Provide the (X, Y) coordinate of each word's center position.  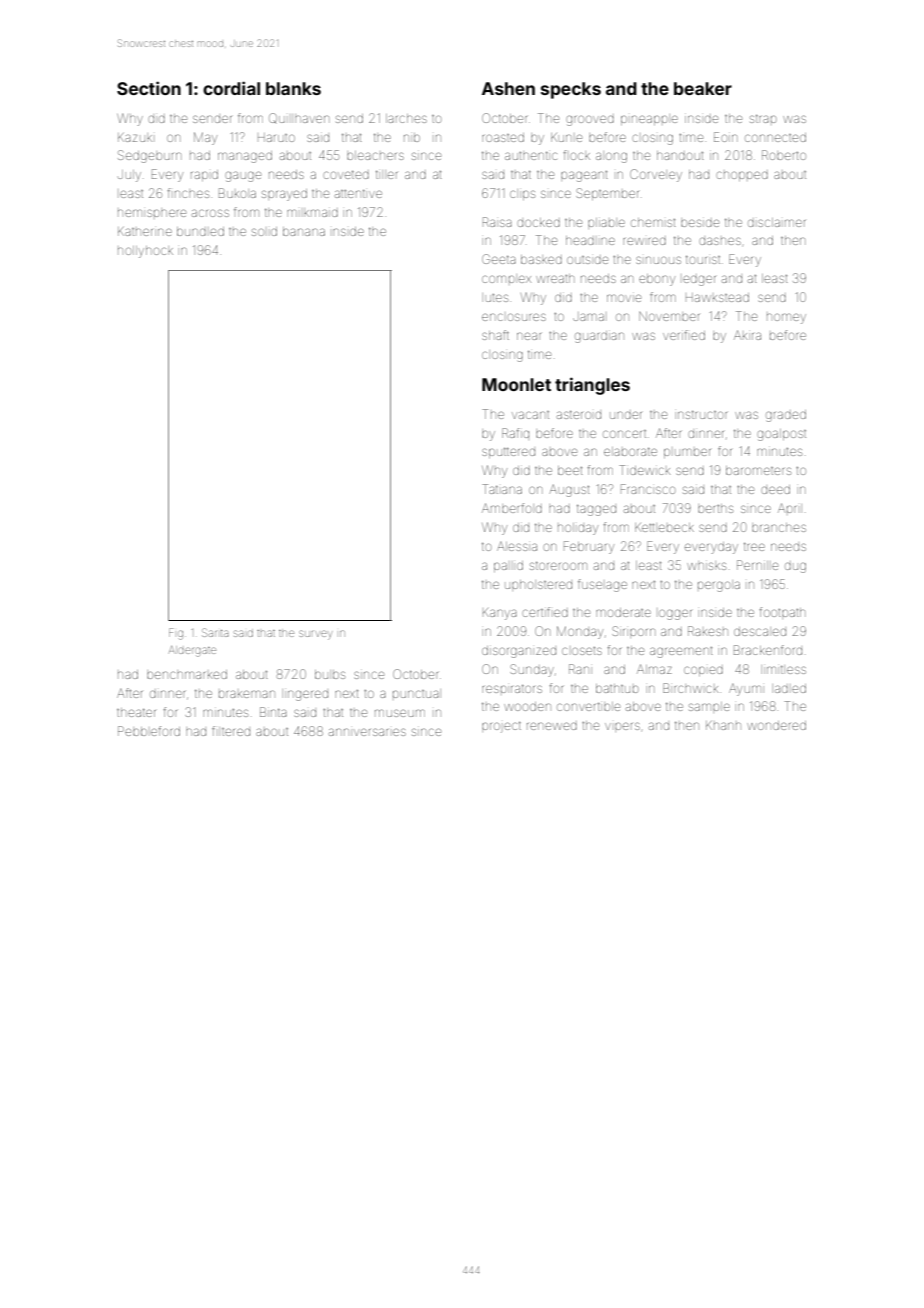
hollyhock (145, 252)
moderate (623, 612)
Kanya (500, 614)
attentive (358, 193)
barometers (758, 470)
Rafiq (515, 433)
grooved (590, 120)
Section (149, 88)
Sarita (215, 632)
